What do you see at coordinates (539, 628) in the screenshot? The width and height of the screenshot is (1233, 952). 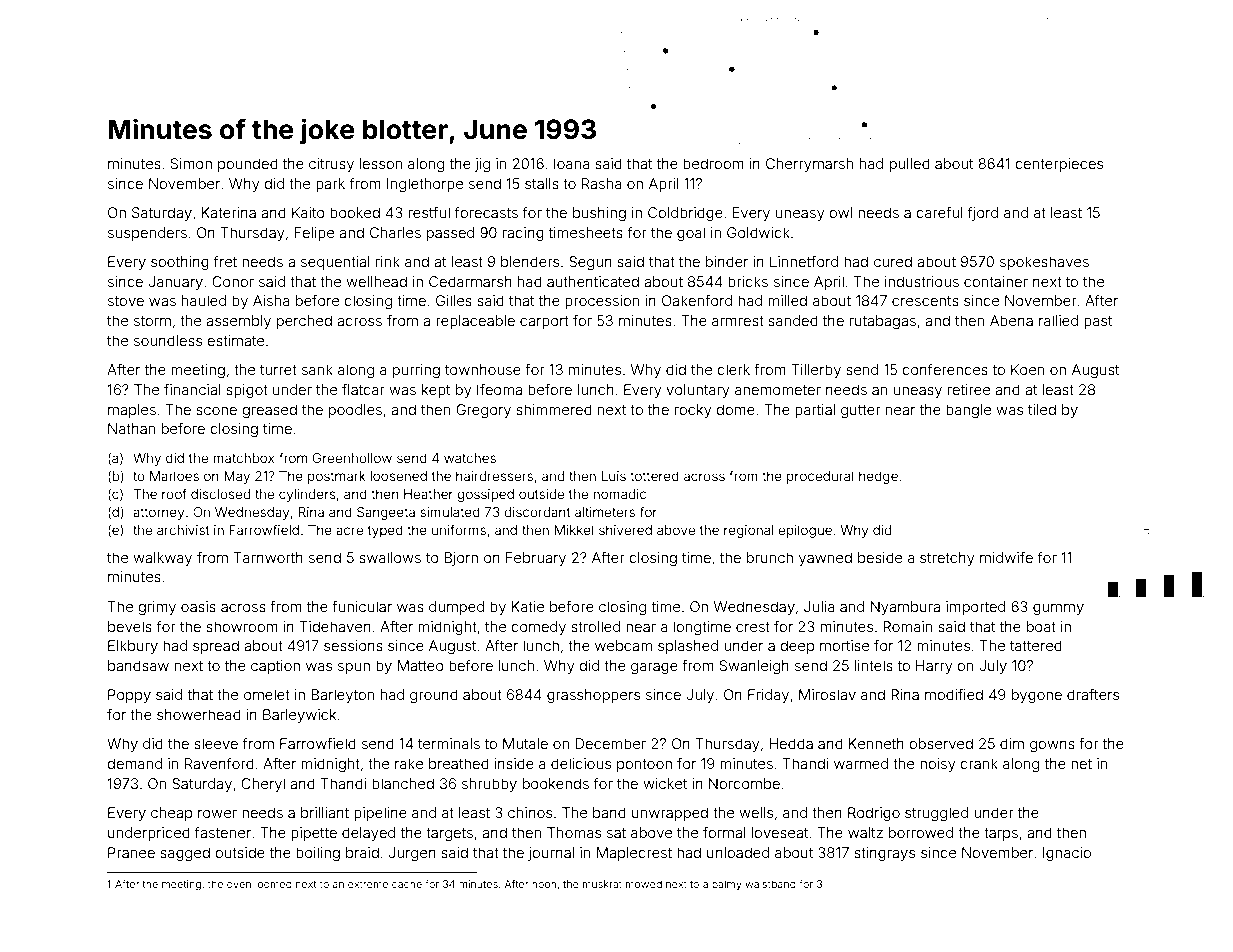 I see `comedy` at bounding box center [539, 628].
